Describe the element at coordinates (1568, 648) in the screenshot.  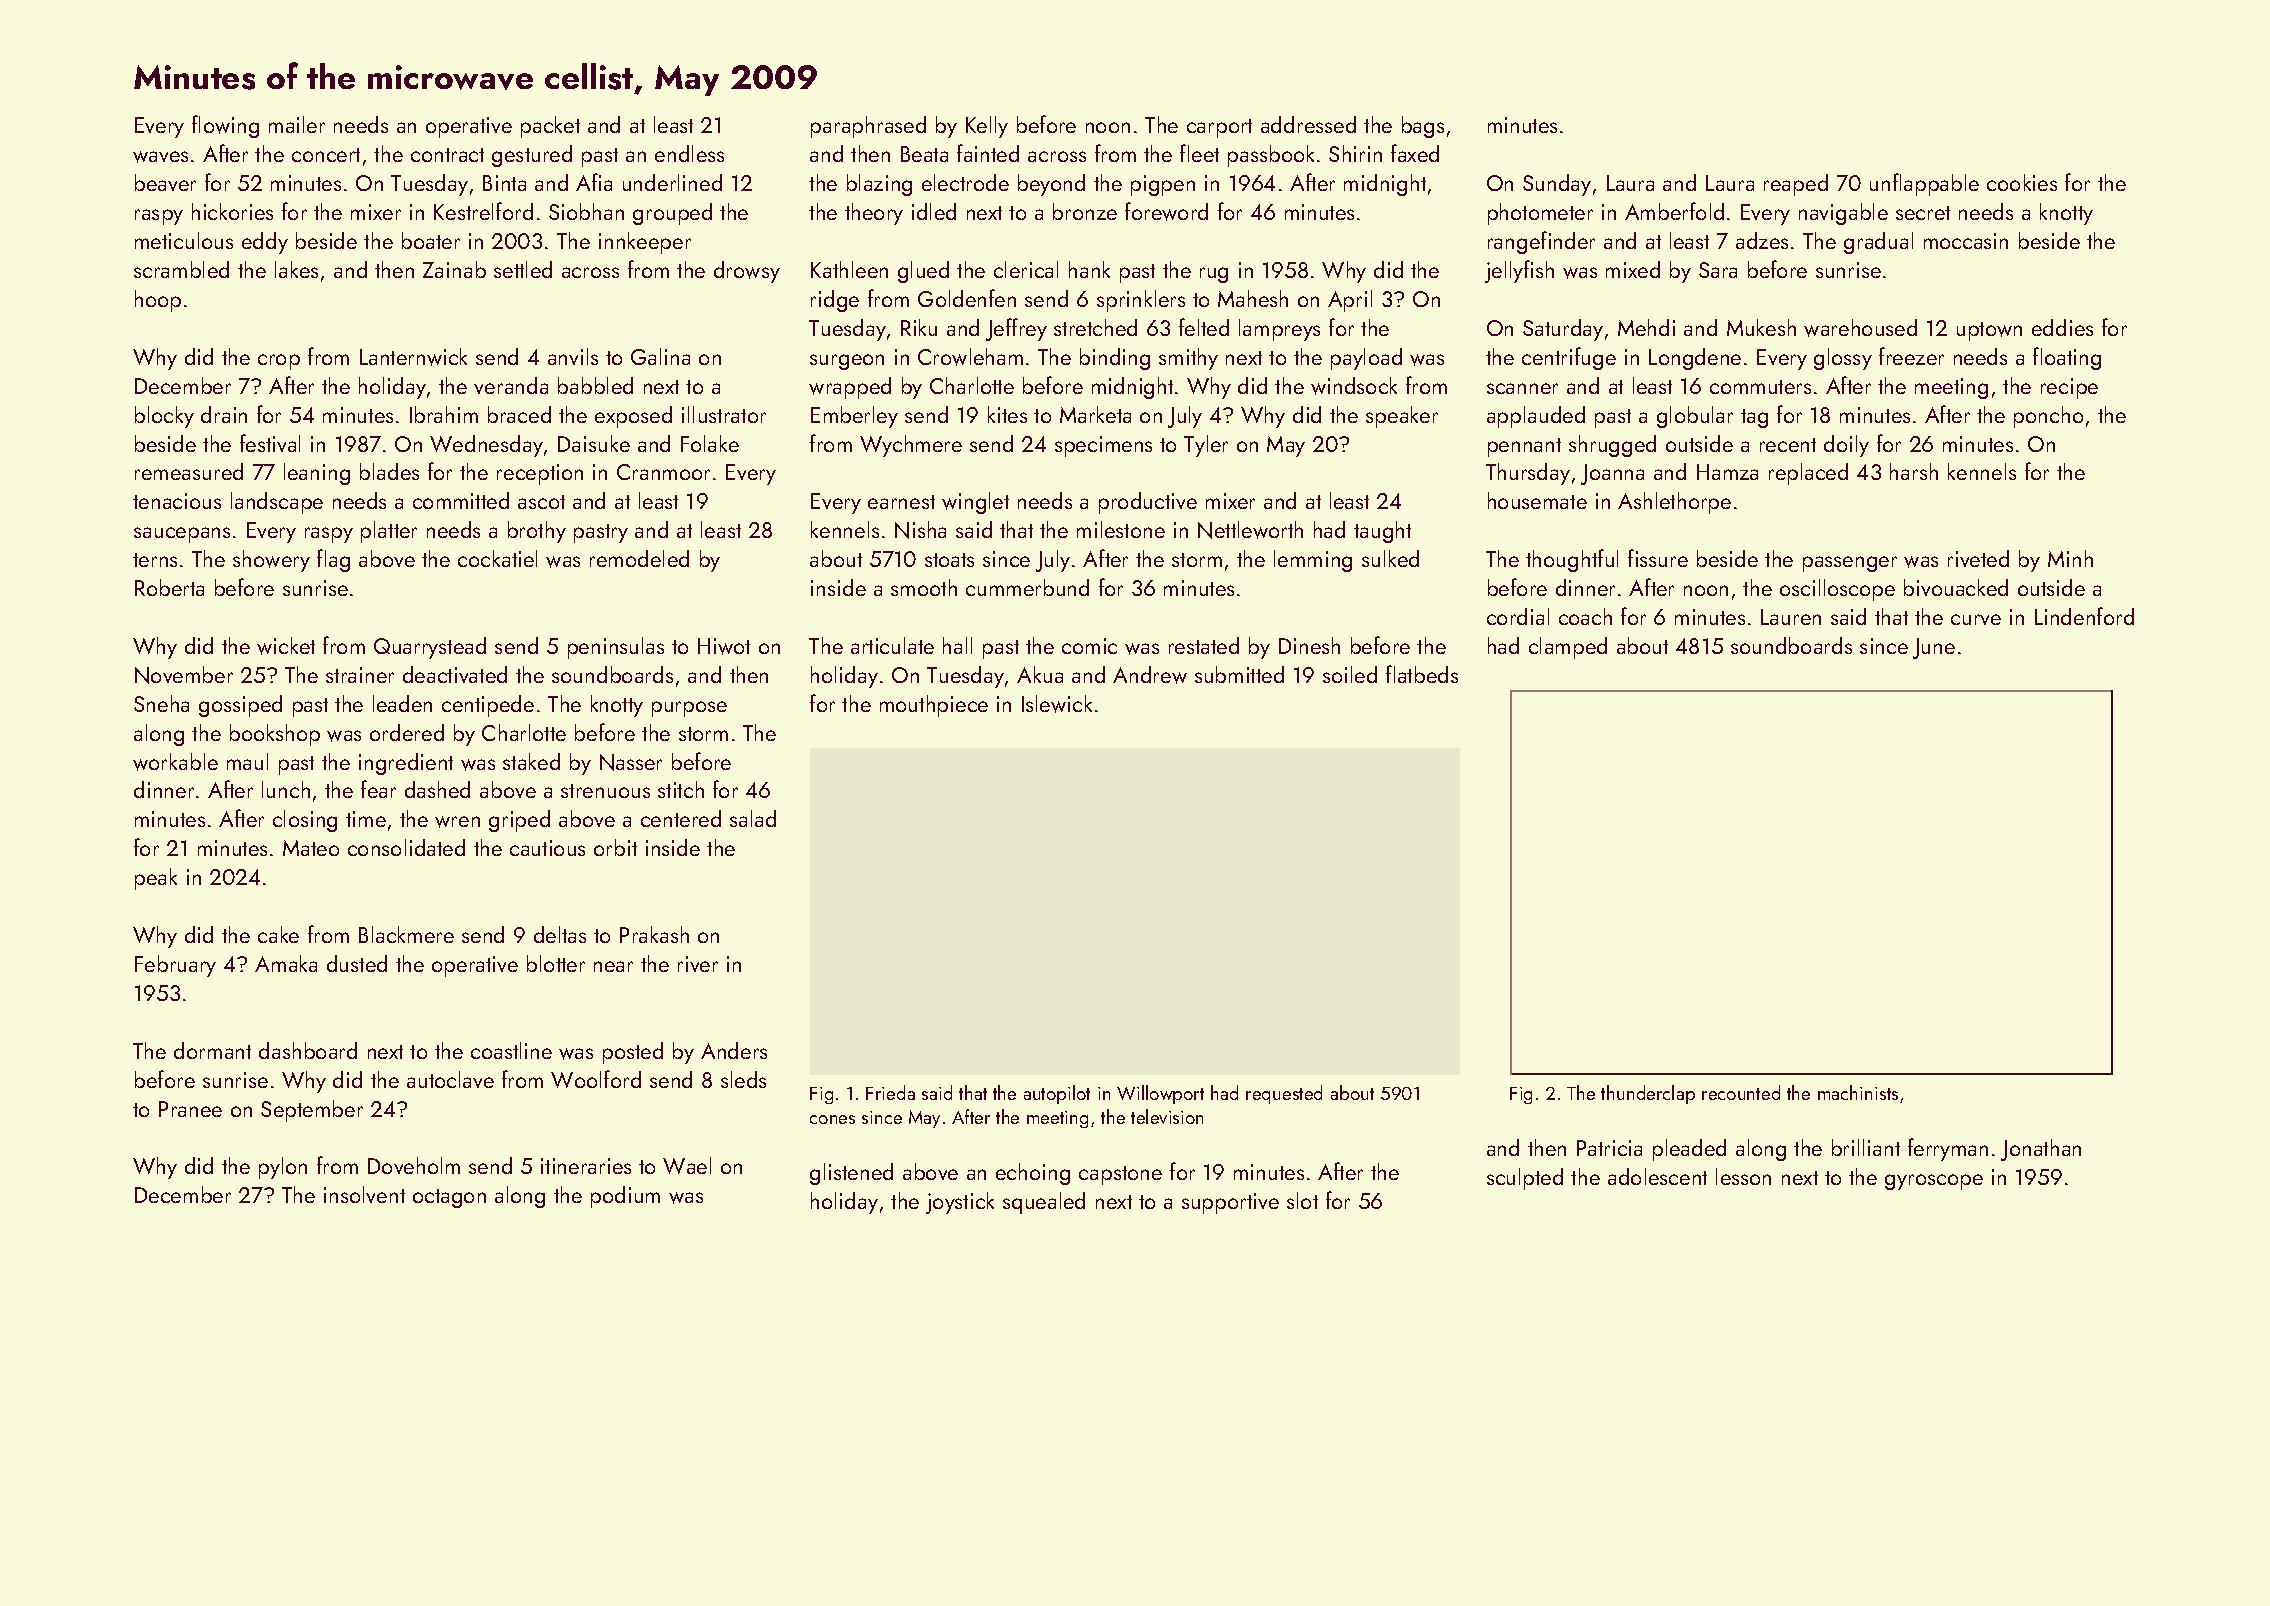
I see `clamped` at that location.
